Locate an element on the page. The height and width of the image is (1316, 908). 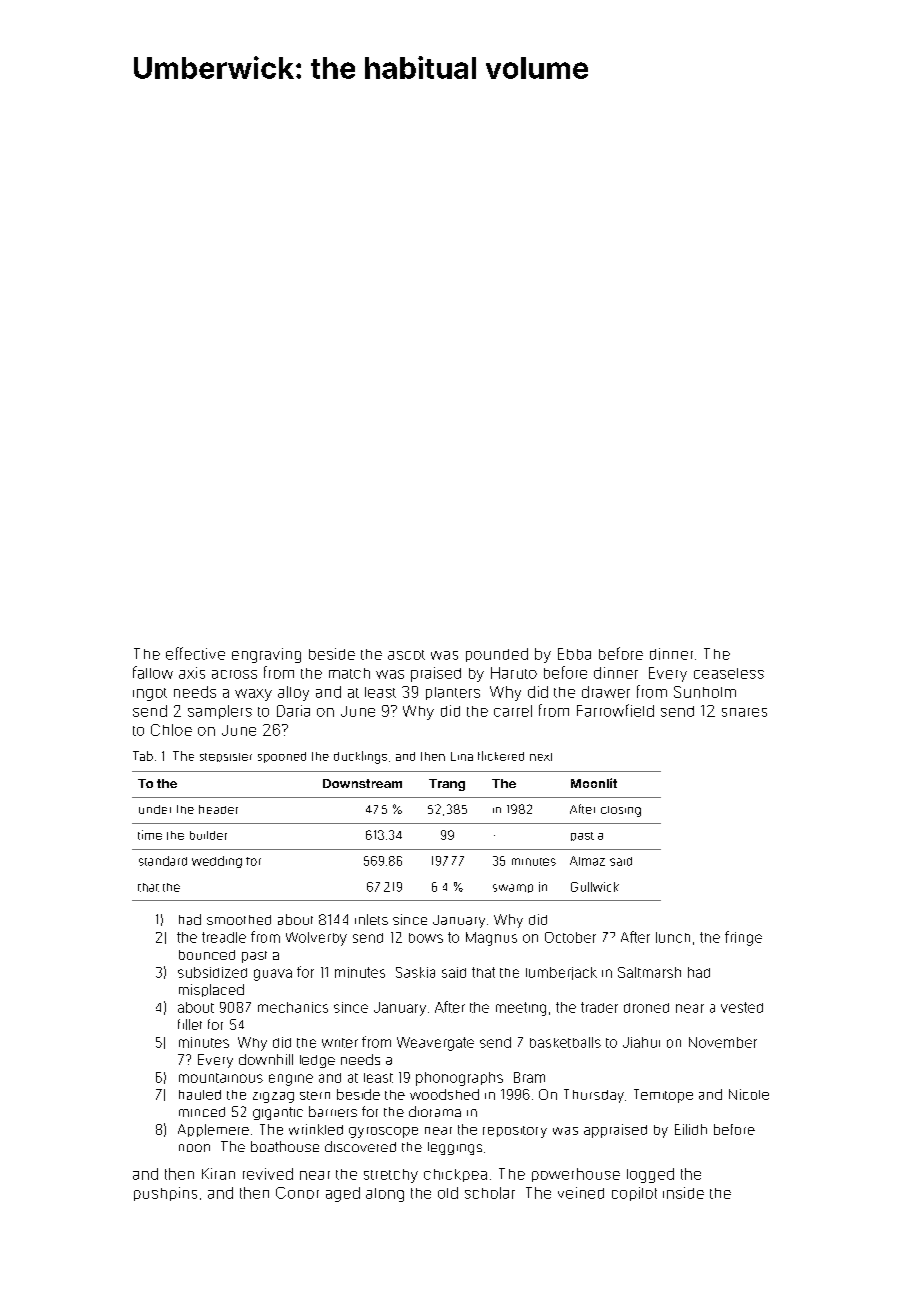
header is located at coordinates (218, 809).
